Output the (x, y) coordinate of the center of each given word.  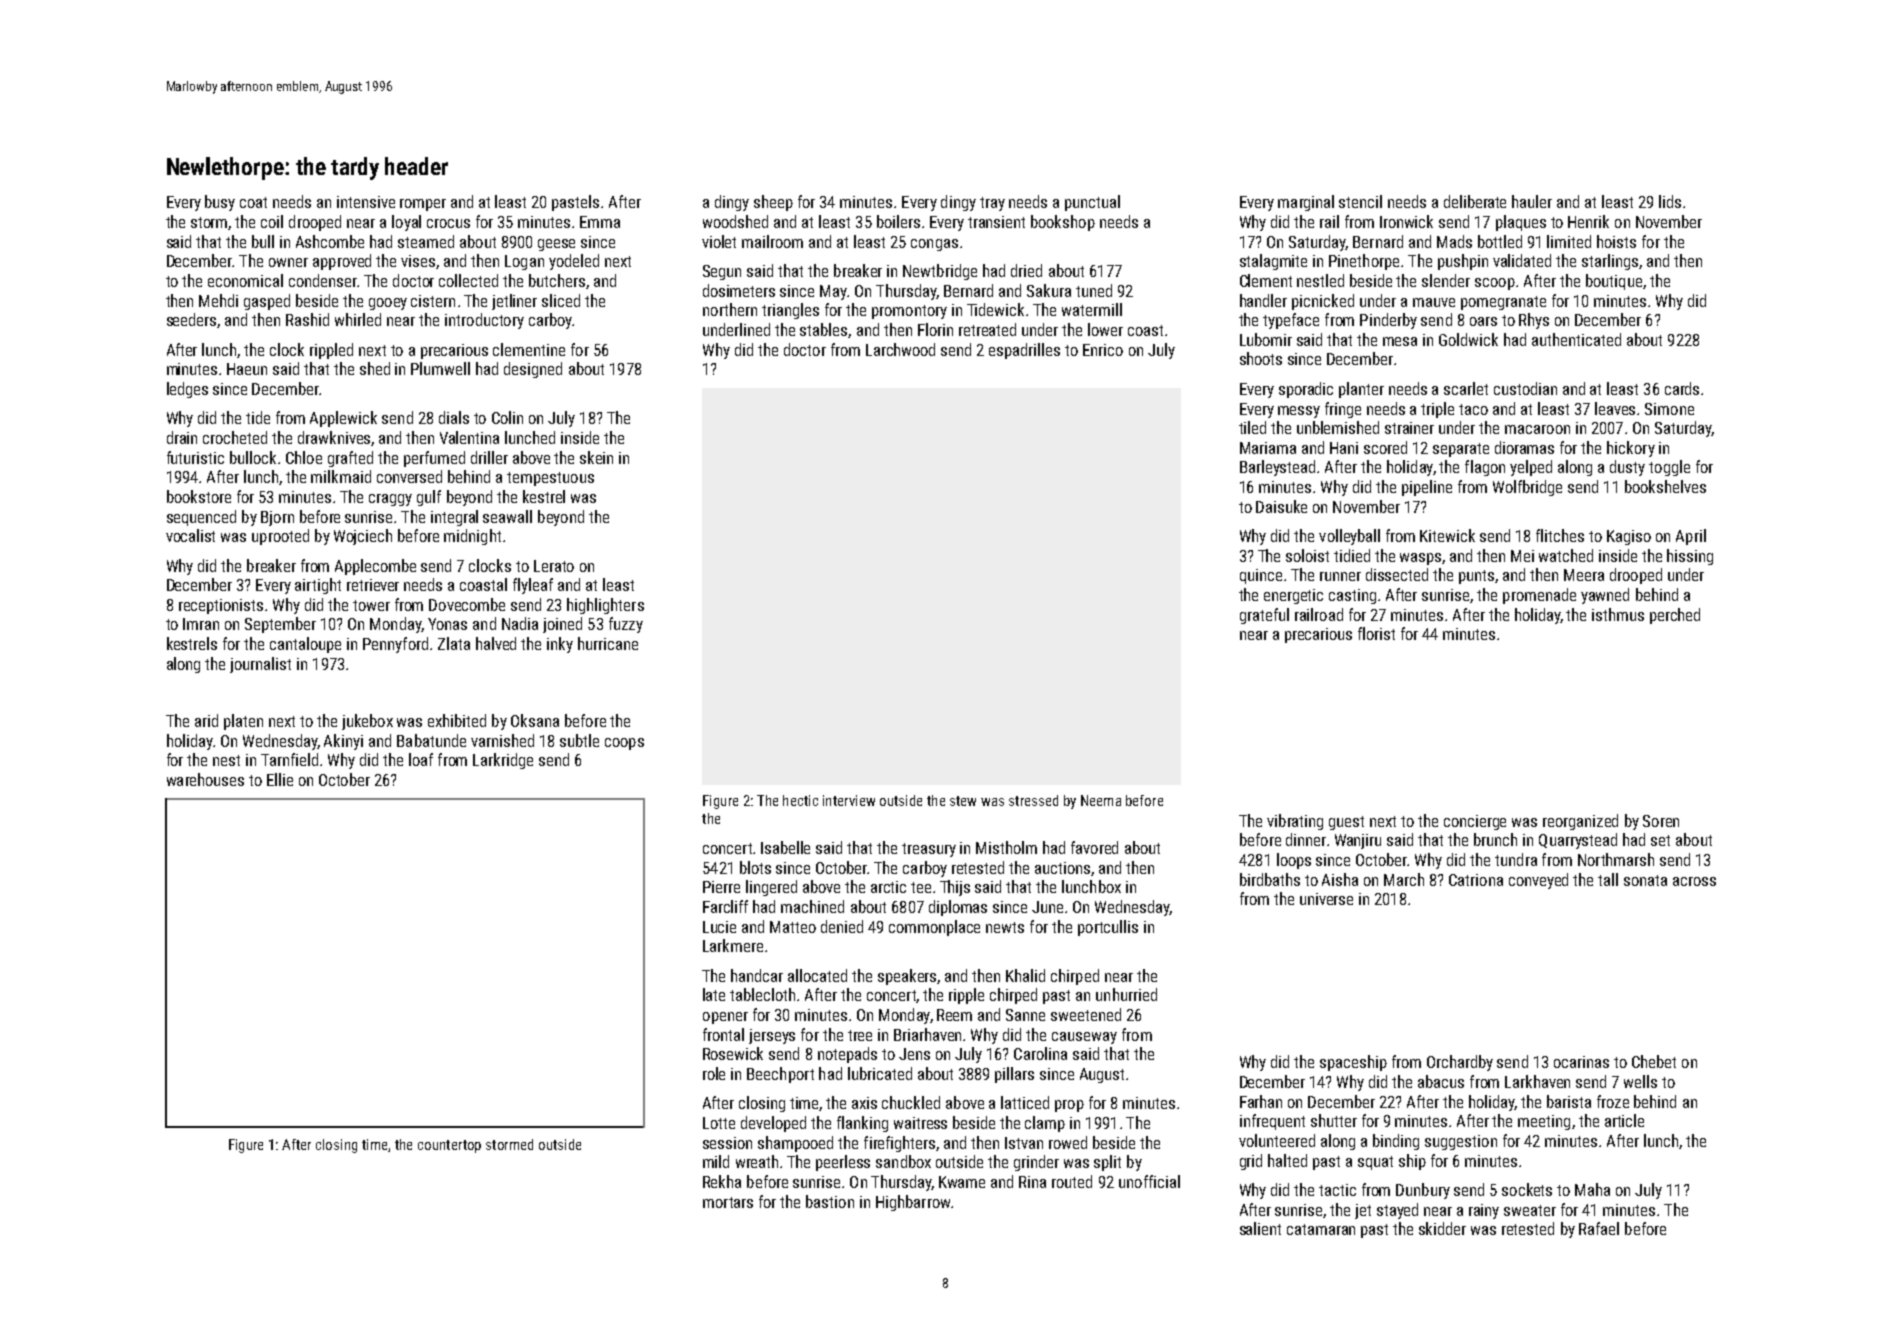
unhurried (1126, 994)
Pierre (721, 887)
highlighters (605, 606)
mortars (728, 1202)
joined (562, 625)
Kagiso (1629, 537)
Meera (1584, 575)
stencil (1360, 201)
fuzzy (626, 625)
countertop (449, 1146)
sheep (773, 203)
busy (220, 203)
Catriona (1476, 880)
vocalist (190, 535)
